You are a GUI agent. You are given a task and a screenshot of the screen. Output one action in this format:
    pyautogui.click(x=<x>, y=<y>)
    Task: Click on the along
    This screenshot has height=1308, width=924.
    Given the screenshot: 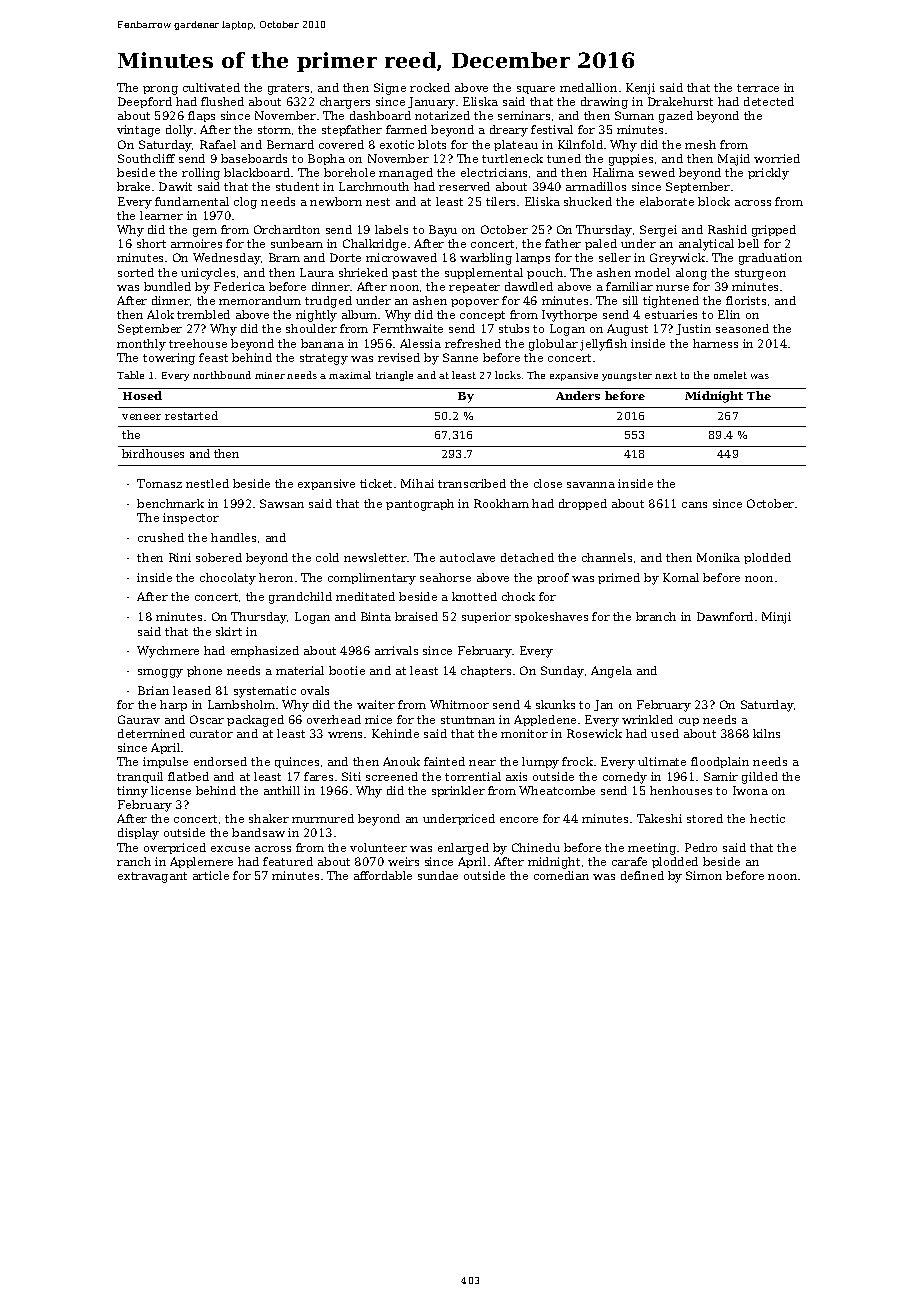 What is the action you would take?
    pyautogui.click(x=691, y=274)
